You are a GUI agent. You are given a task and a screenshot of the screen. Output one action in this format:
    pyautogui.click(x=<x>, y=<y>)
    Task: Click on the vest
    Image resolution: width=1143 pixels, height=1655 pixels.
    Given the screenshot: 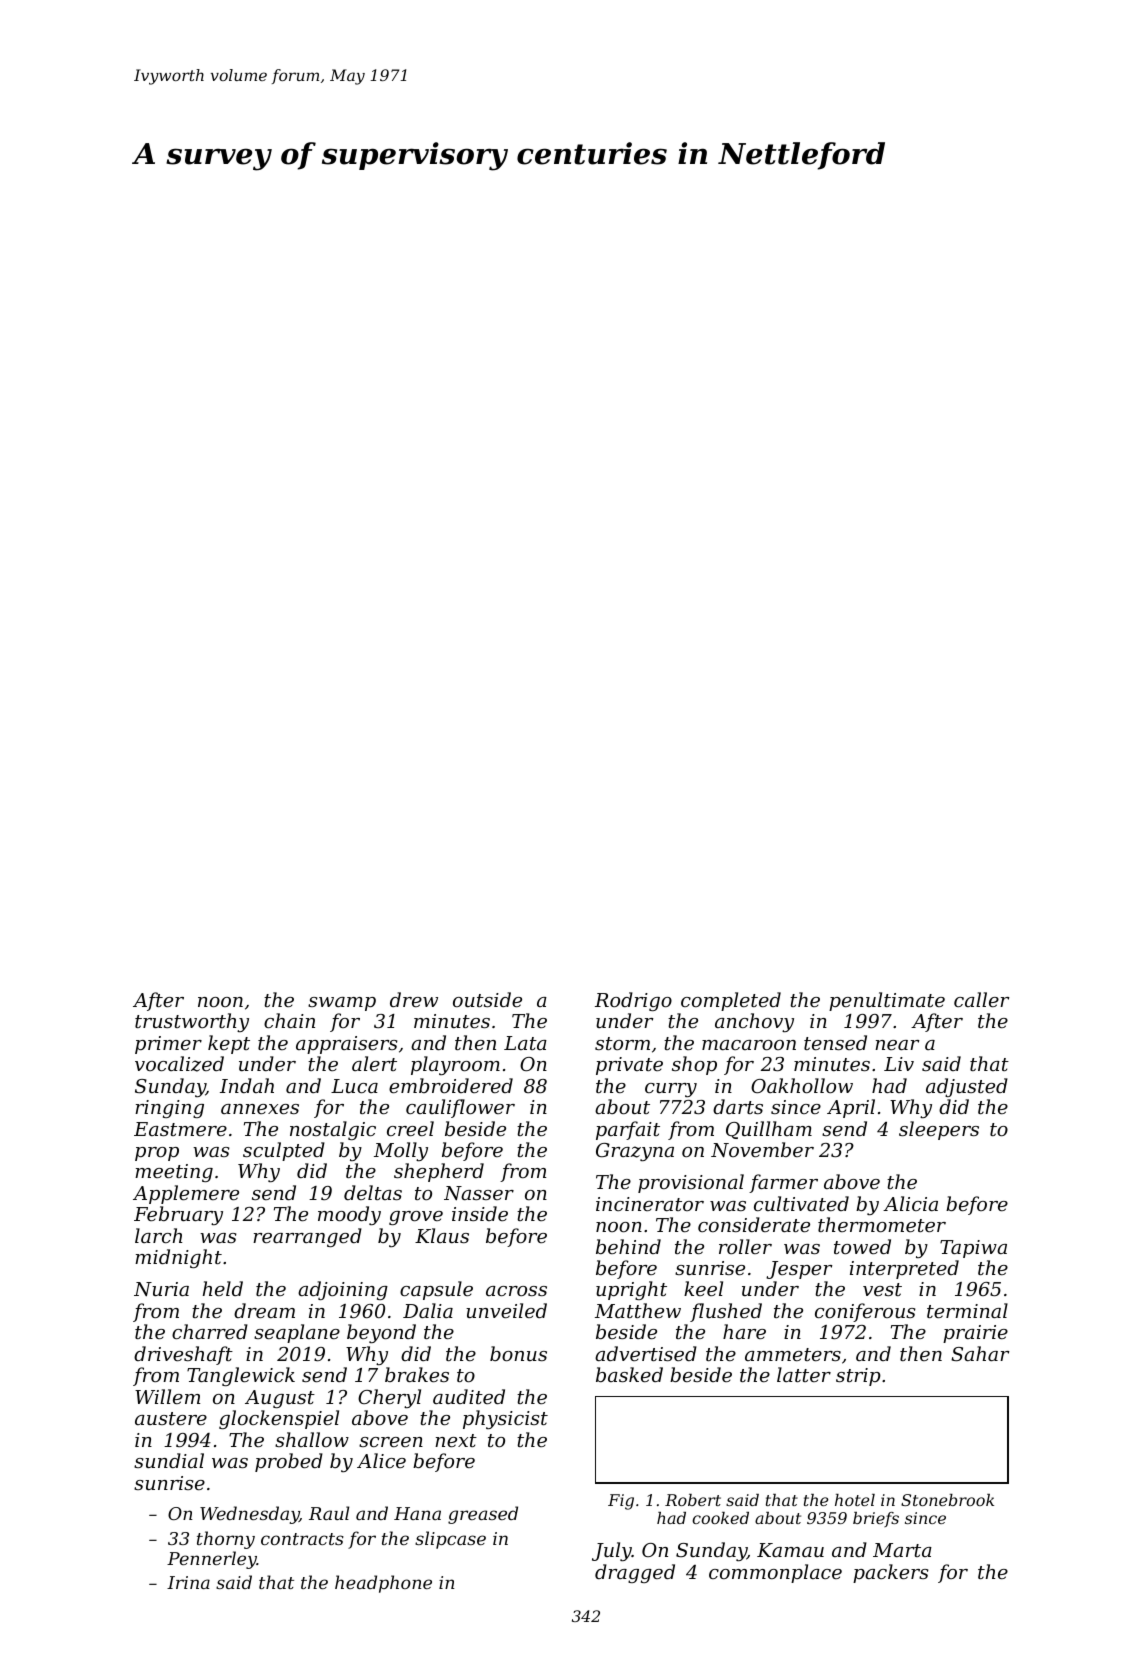 What is the action you would take?
    pyautogui.click(x=882, y=1289)
